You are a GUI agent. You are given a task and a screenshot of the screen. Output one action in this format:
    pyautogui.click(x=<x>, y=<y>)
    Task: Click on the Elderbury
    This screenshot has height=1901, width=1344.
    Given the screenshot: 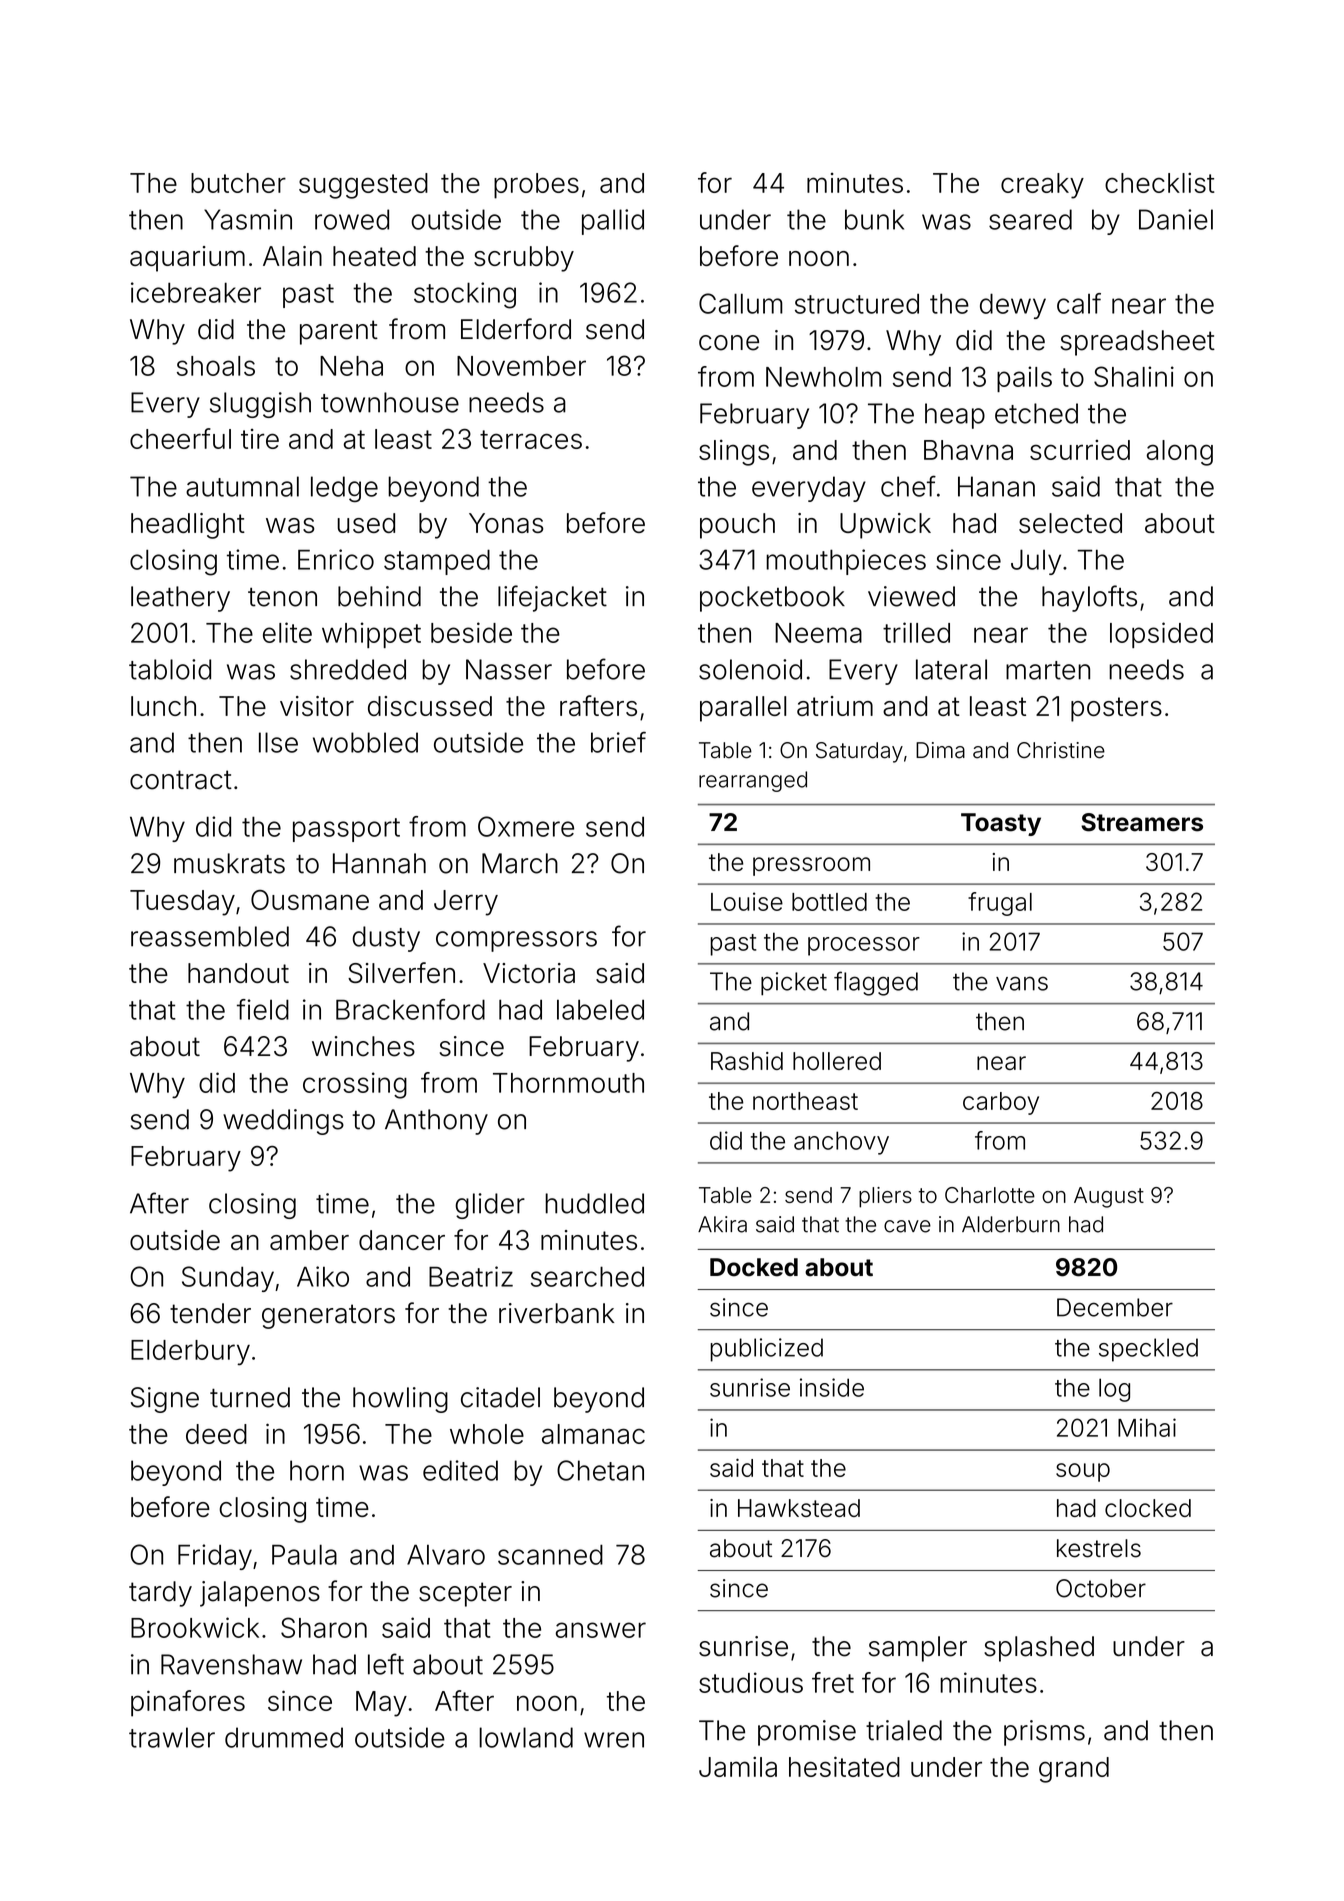 What is the action you would take?
    pyautogui.click(x=190, y=1353)
